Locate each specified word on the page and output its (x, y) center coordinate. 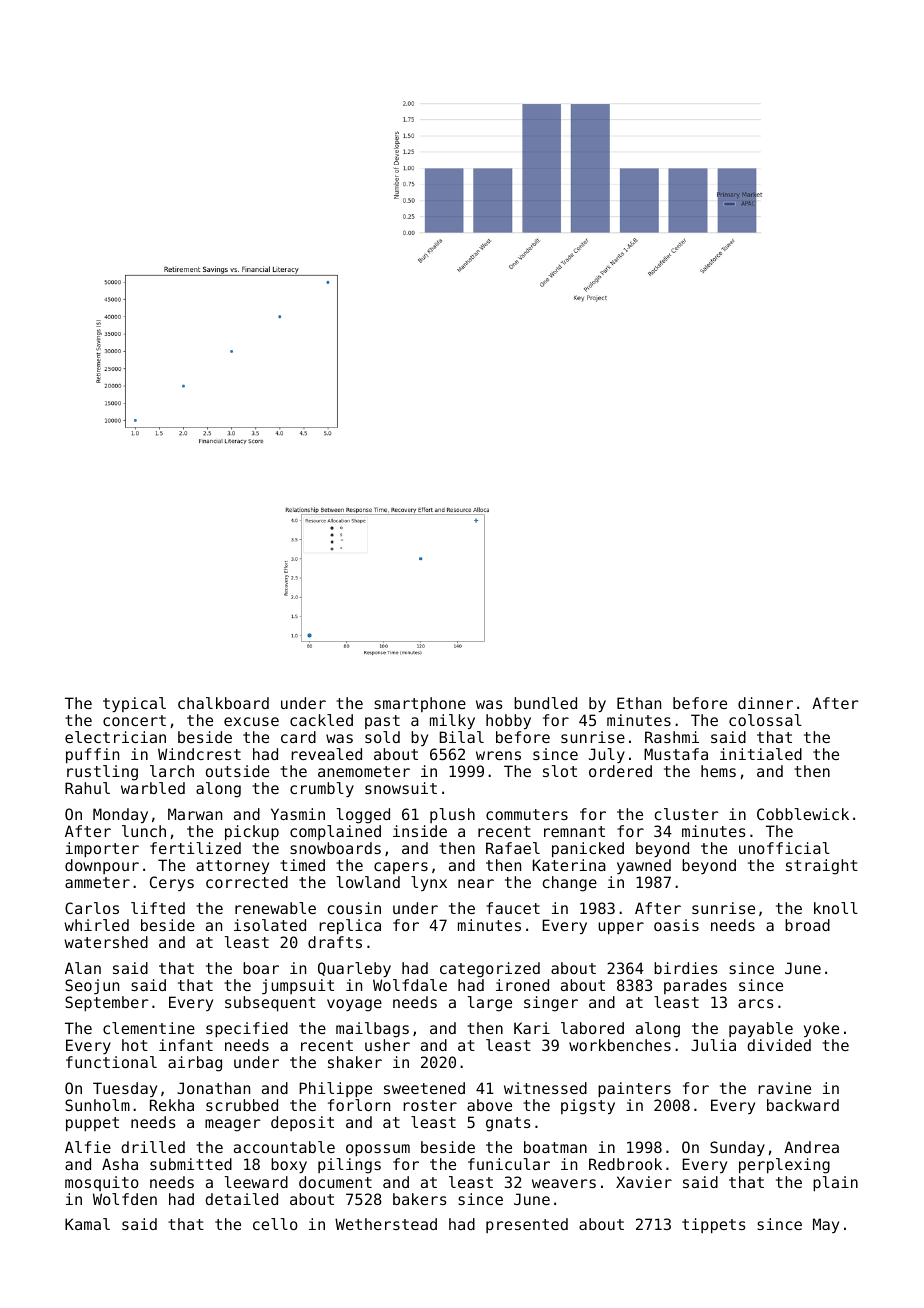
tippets (714, 1225)
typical (134, 704)
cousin (354, 908)
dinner (765, 703)
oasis (676, 925)
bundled (545, 703)
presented (527, 1225)
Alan (83, 968)
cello (275, 1224)
